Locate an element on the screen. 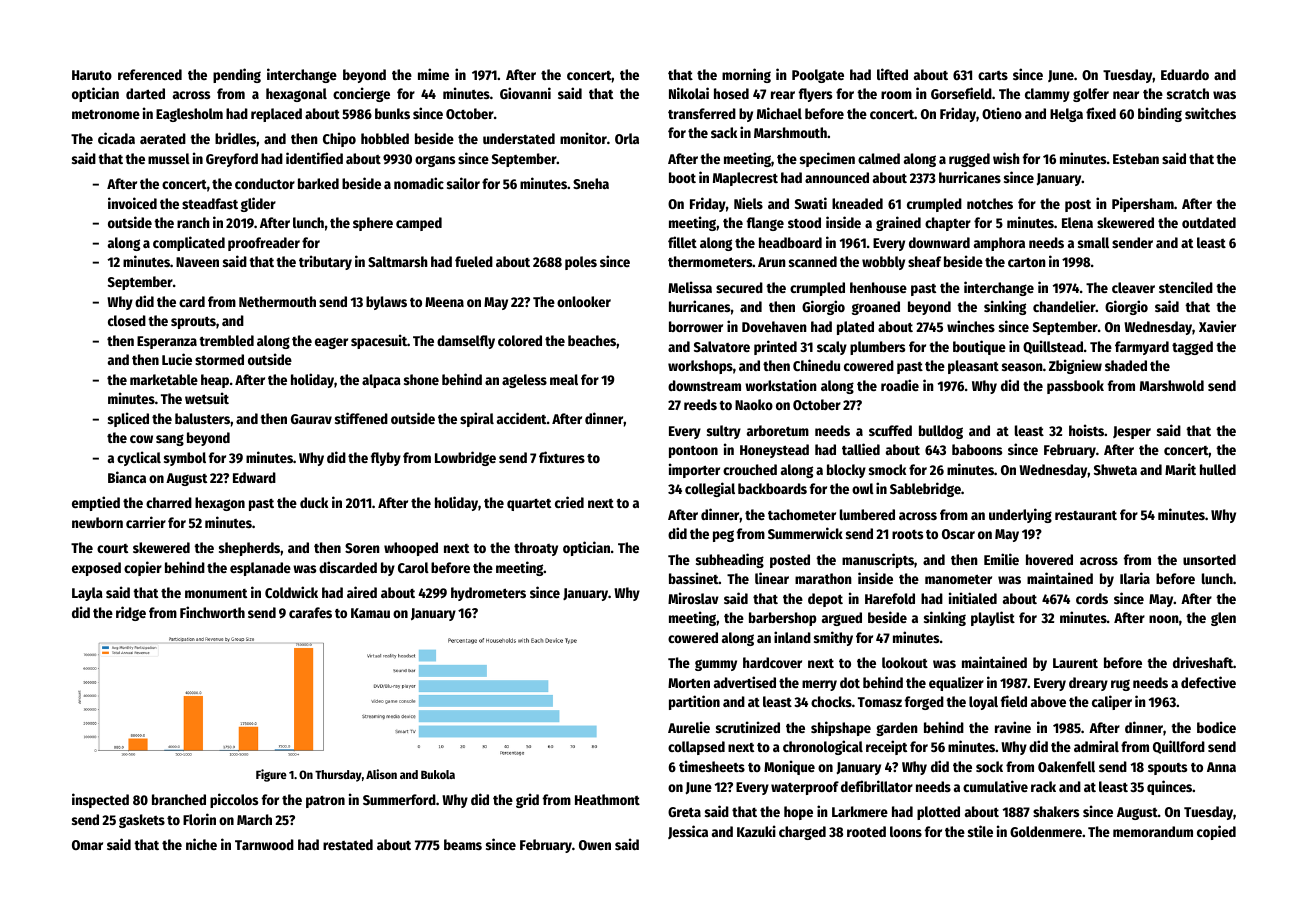  Florin is located at coordinates (199, 819).
